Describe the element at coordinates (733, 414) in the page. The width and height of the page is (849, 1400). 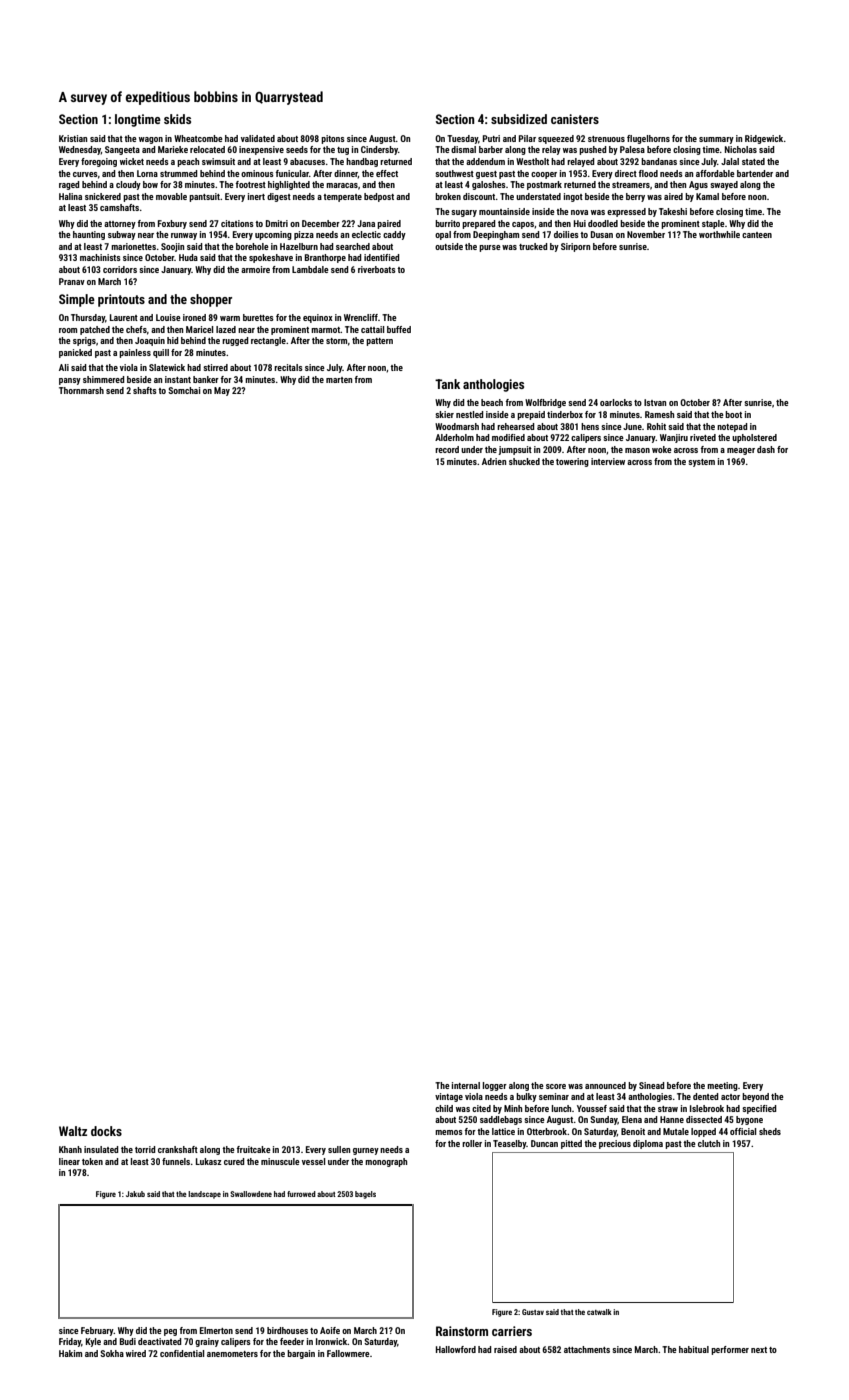
I see `boot` at that location.
